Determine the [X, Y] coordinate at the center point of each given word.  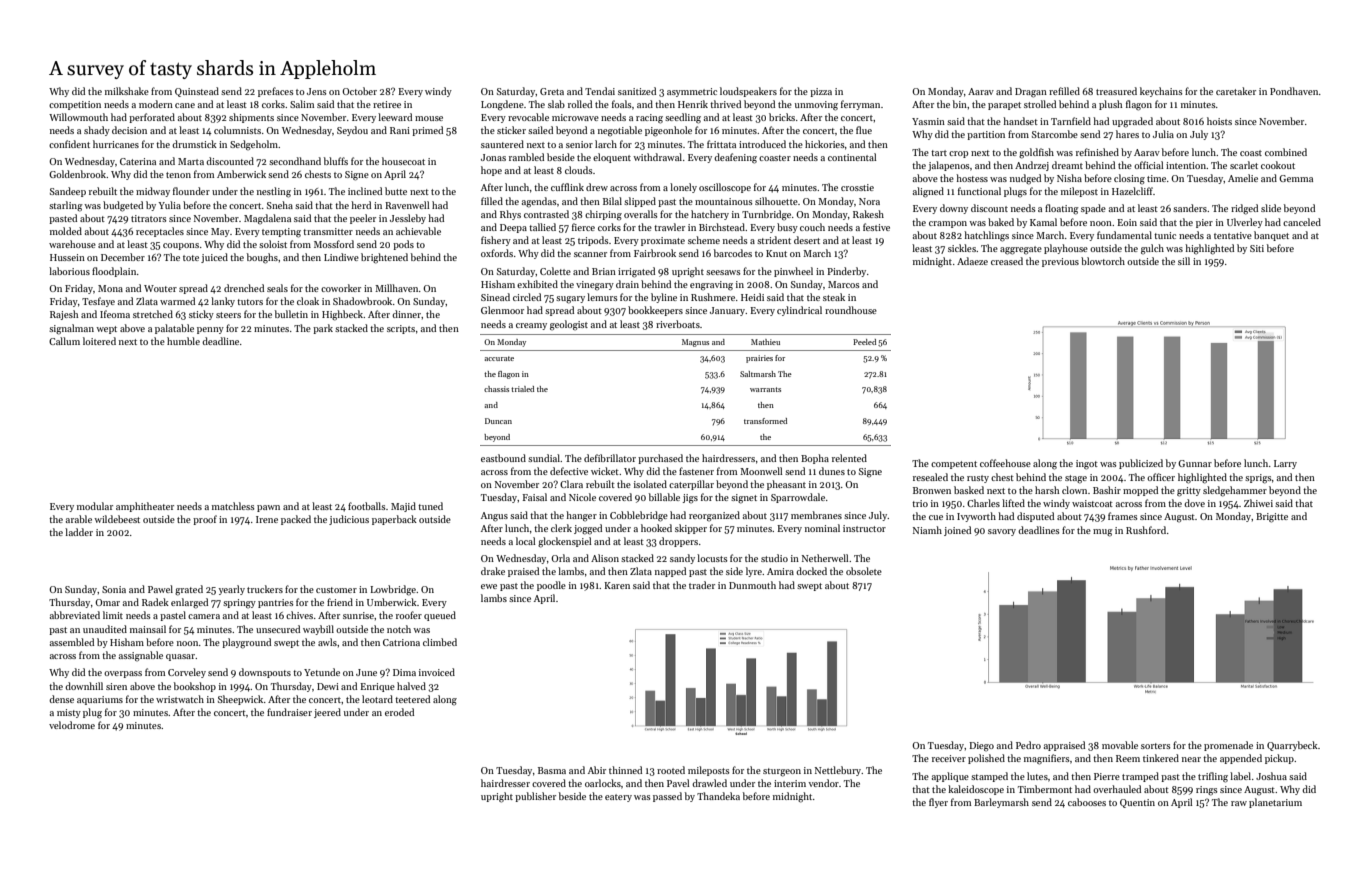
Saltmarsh [758, 374]
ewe [489, 586]
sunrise [358, 615]
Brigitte [1272, 518]
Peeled [864, 342]
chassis [496, 389]
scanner [590, 254]
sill [1184, 261]
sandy [682, 559]
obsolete [864, 571]
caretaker [1236, 91]
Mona [110, 288]
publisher [535, 797]
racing [649, 119]
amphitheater [145, 507]
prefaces [275, 92]
